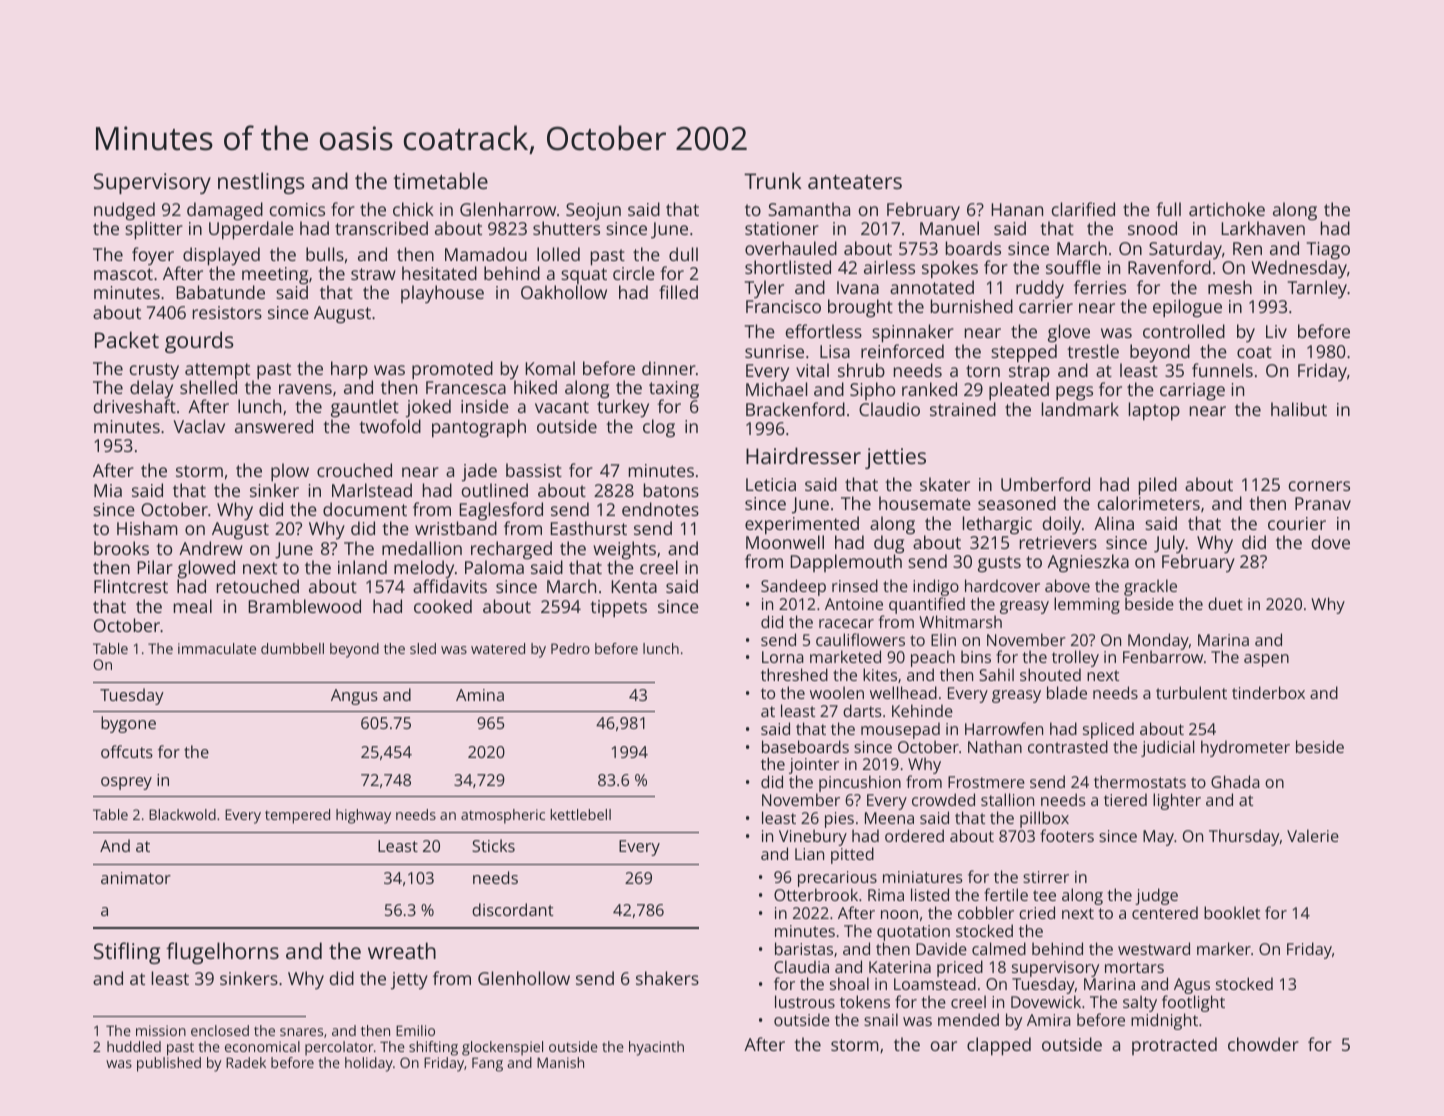 This image has height=1116, width=1444. Describe the element at coordinates (782, 228) in the image. I see `stationer` at that location.
